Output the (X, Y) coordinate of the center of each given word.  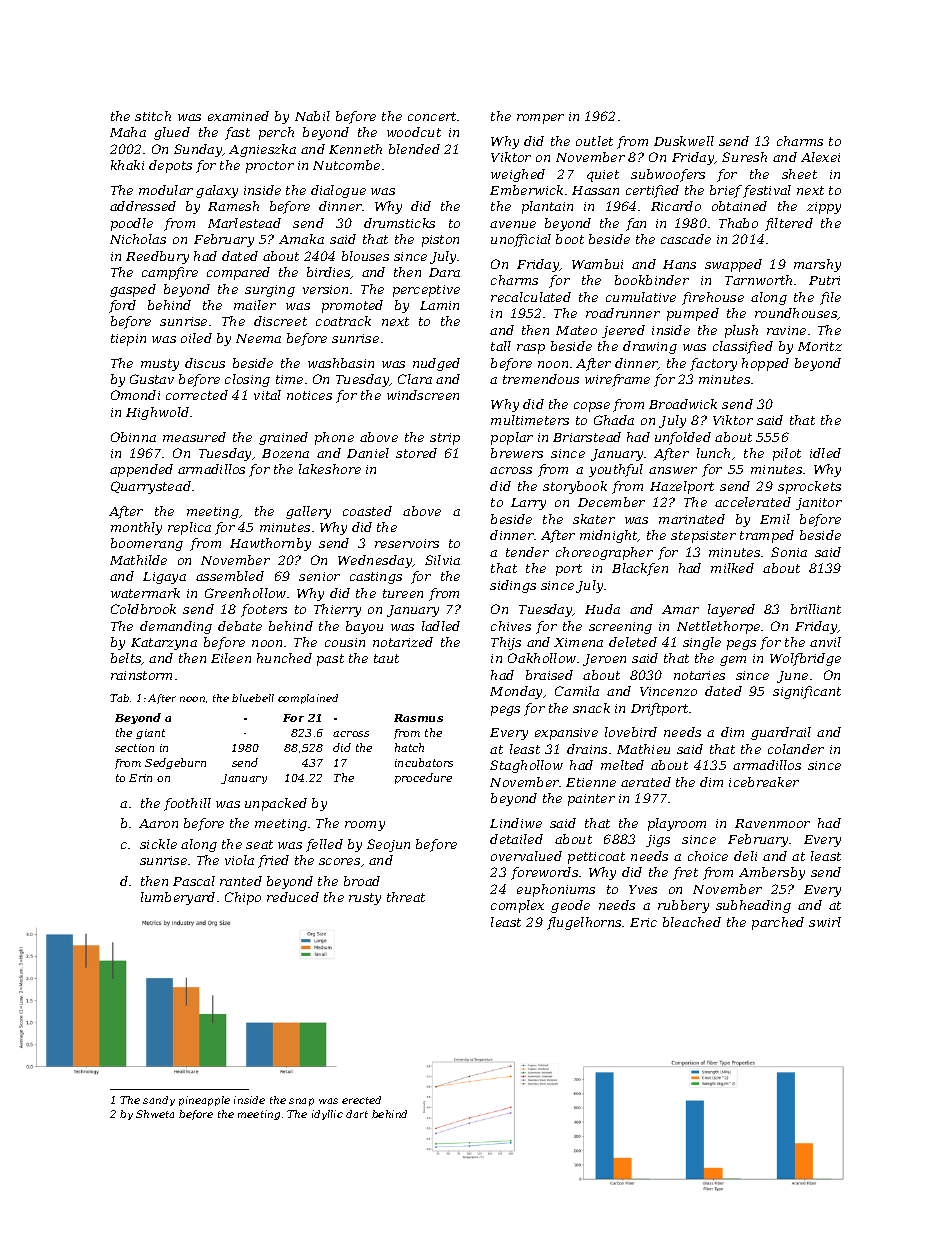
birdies (329, 273)
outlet (594, 141)
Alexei (820, 157)
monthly (136, 528)
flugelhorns (584, 923)
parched (778, 923)
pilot (787, 454)
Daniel (368, 453)
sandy (159, 1101)
